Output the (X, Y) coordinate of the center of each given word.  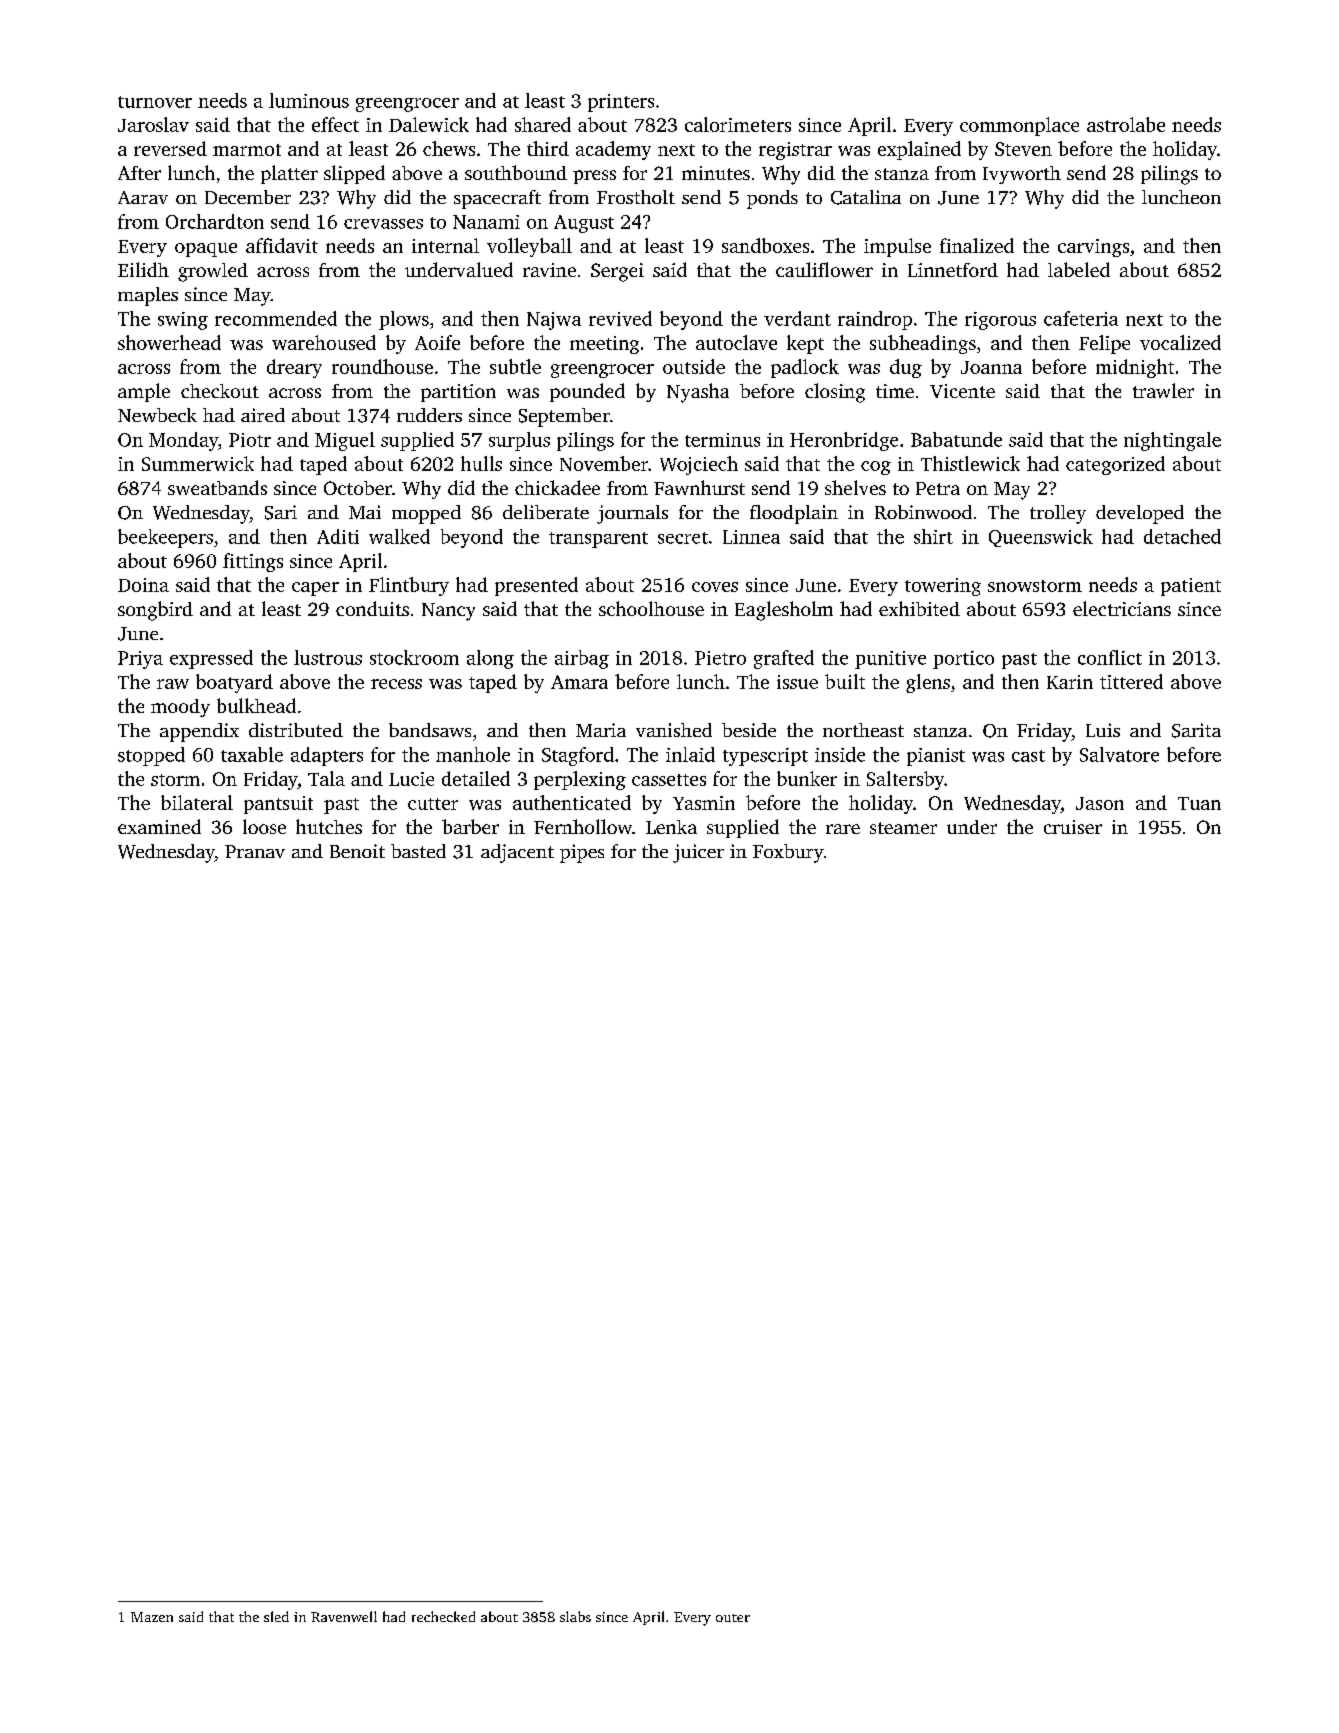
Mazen (152, 1617)
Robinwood (923, 512)
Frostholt (636, 197)
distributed (296, 730)
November (604, 463)
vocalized (1180, 342)
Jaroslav (153, 124)
